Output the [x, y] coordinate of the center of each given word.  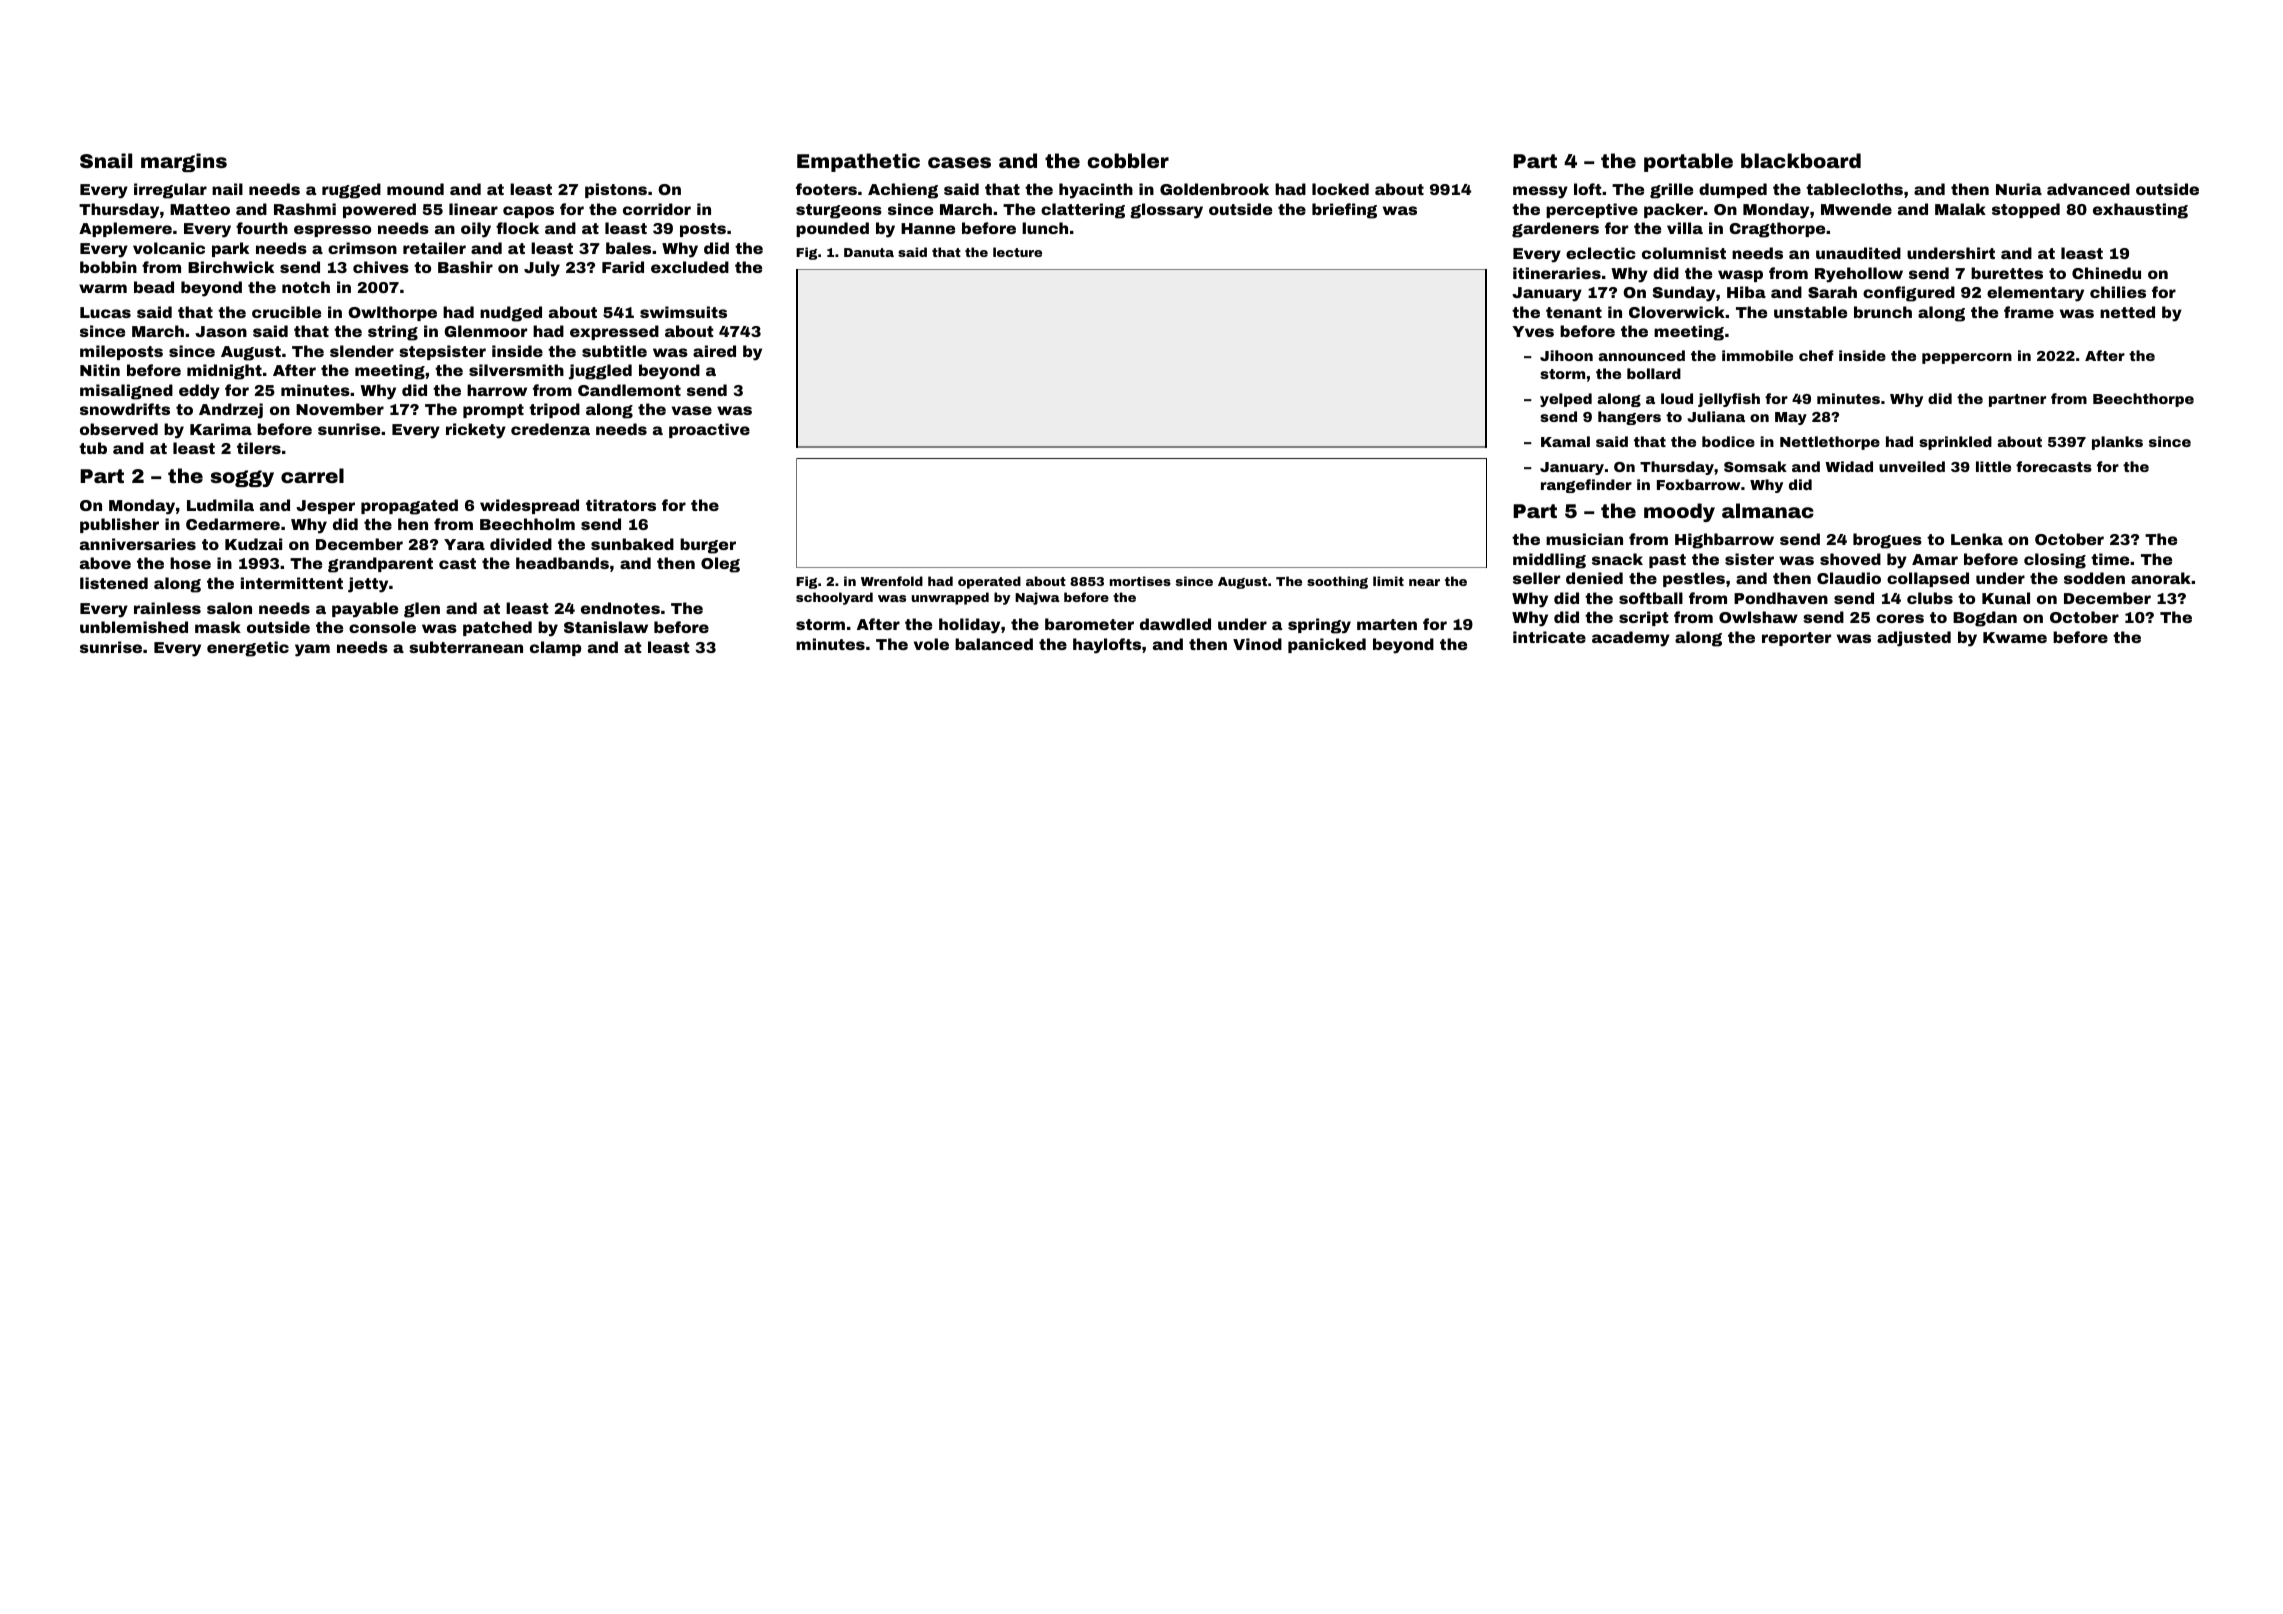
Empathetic [858, 162]
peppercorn [1967, 358]
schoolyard [834, 598]
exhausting [2140, 211]
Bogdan [1985, 619]
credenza [550, 429]
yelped [1566, 400]
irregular [170, 191]
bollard [1654, 373]
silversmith [516, 370]
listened [114, 583]
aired [714, 351]
